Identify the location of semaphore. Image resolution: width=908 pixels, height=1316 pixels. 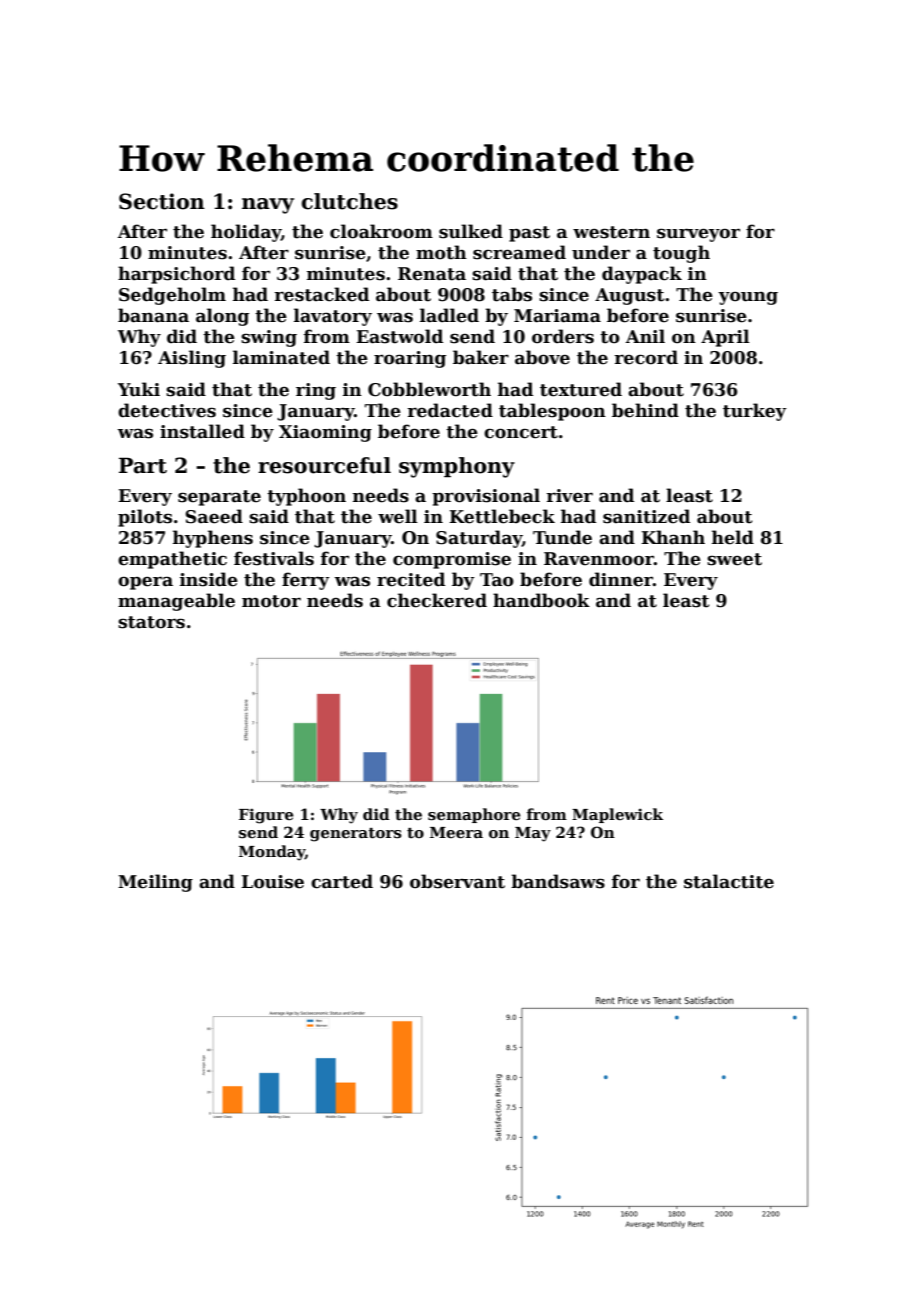
(474, 815).
